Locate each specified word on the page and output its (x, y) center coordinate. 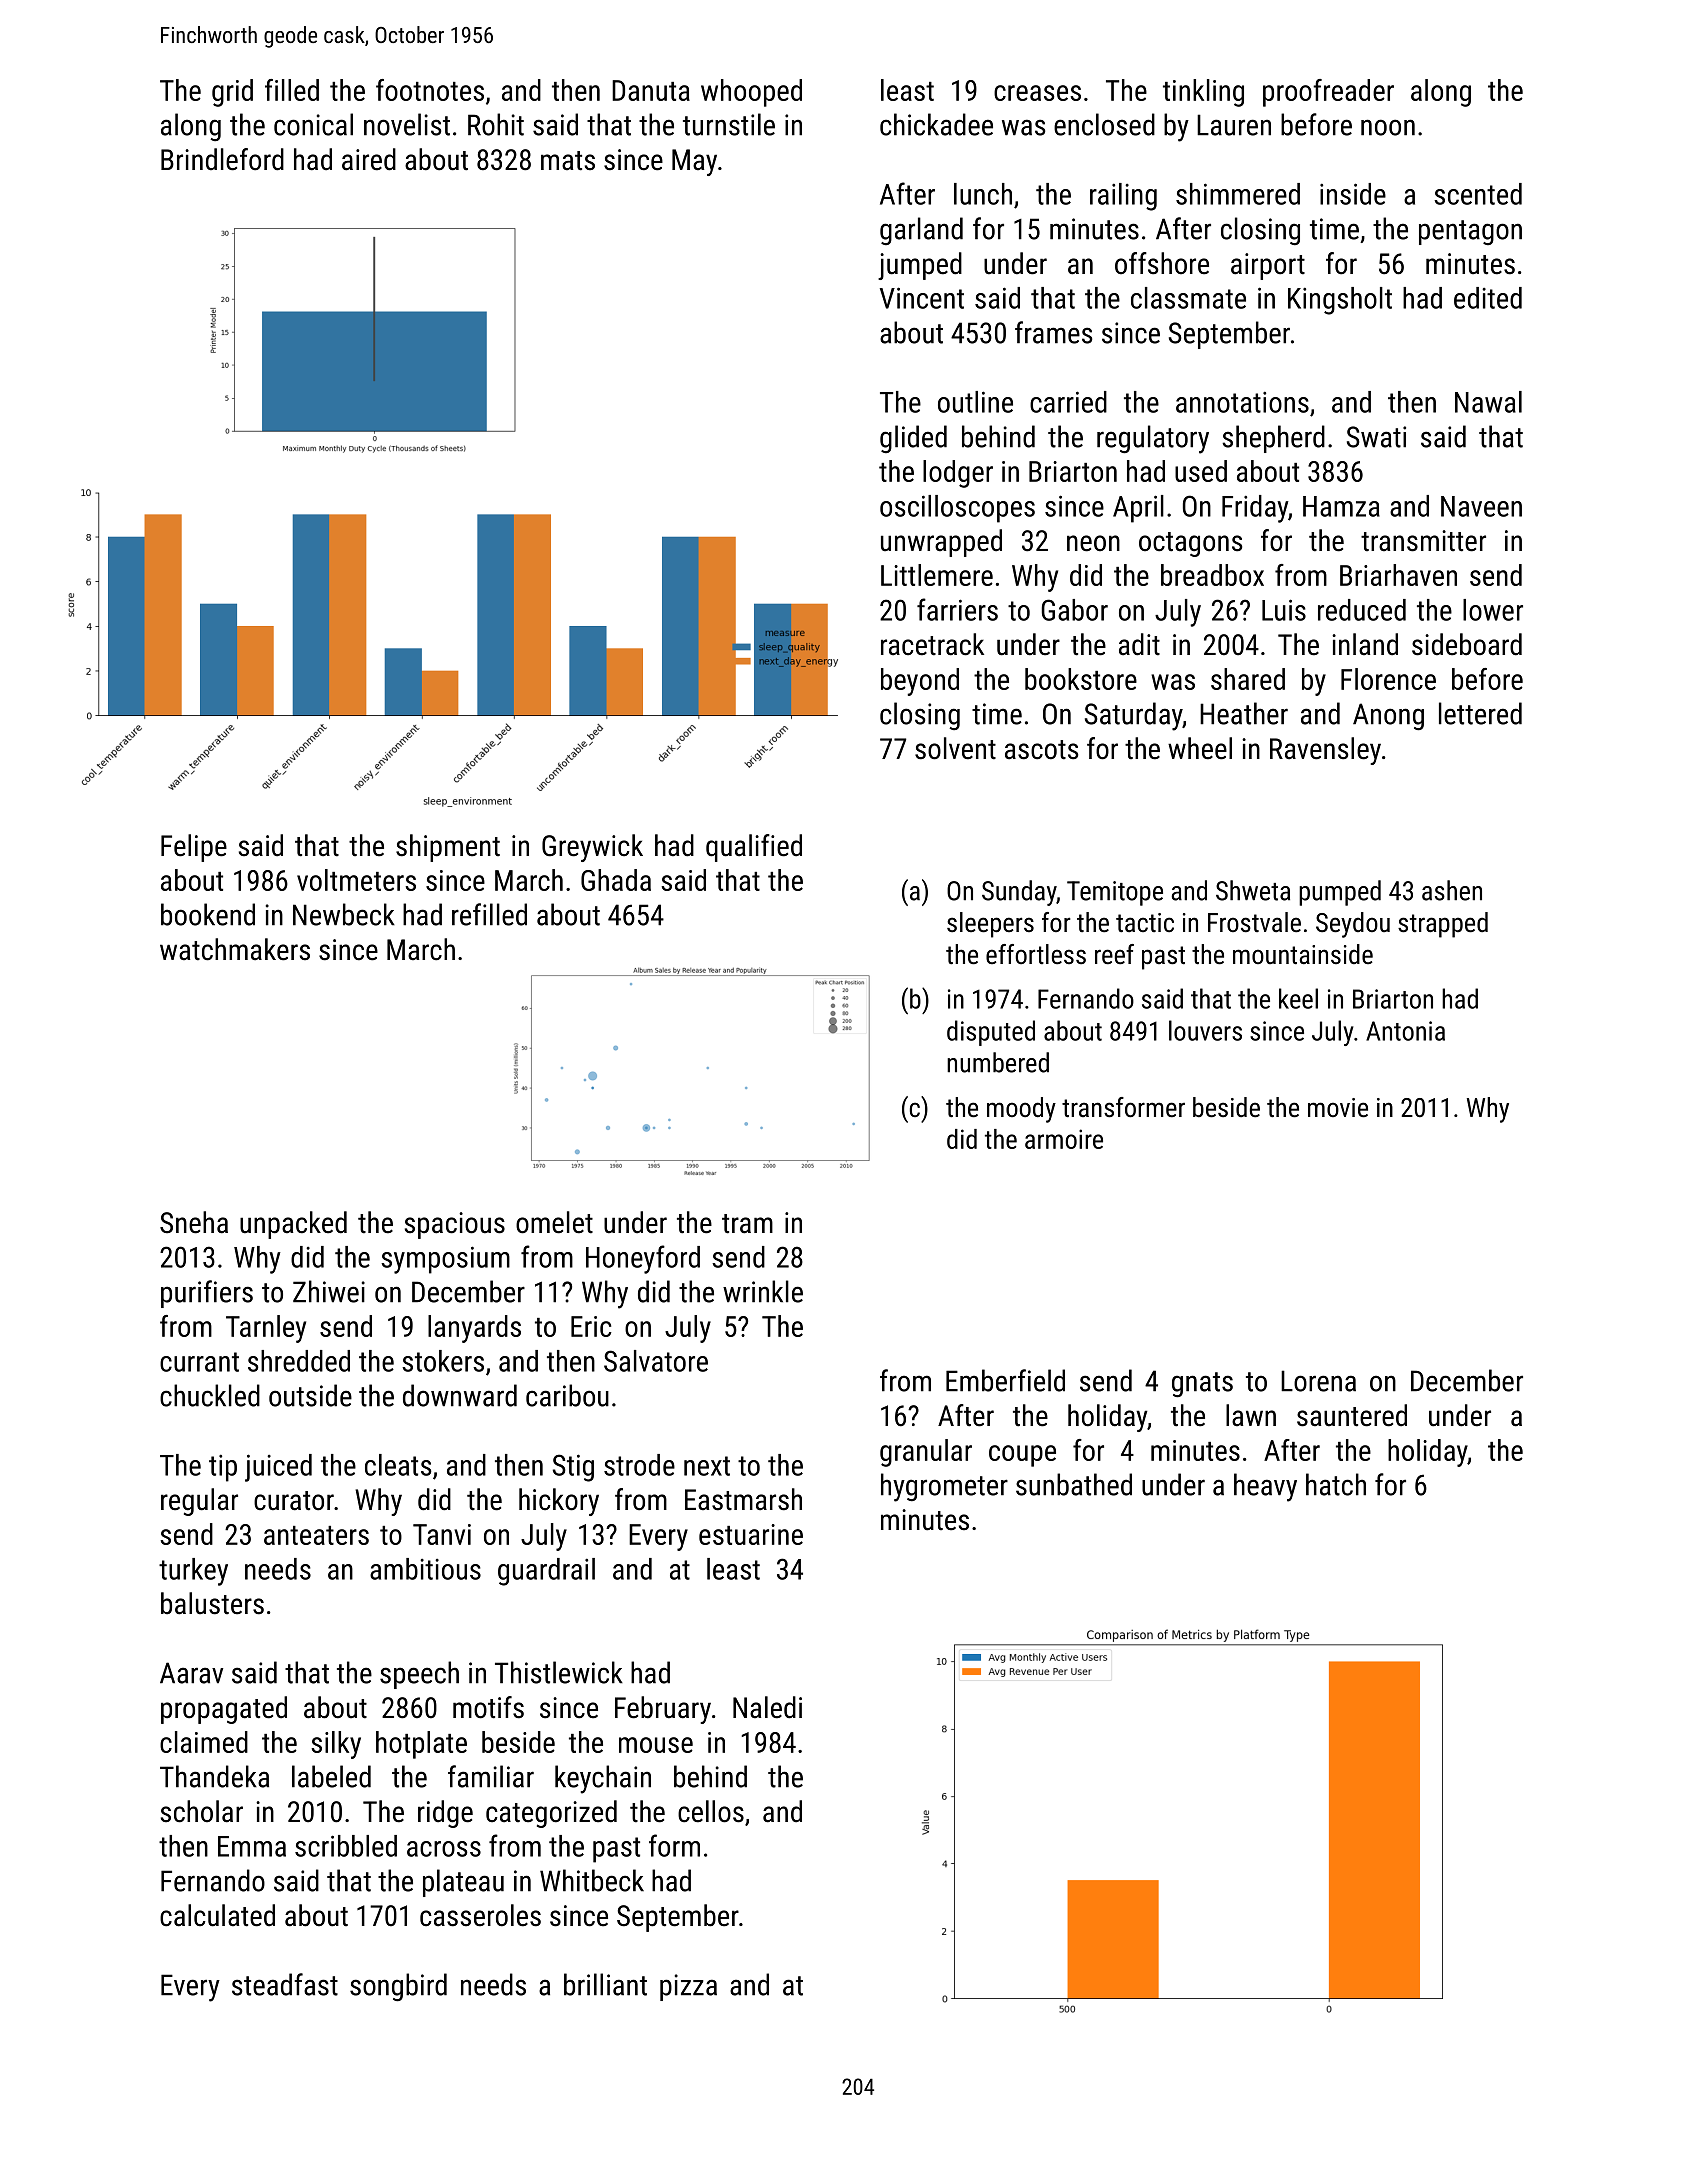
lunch (983, 194)
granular (926, 1453)
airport (1268, 266)
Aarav (191, 1673)
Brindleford (222, 159)
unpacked (293, 1225)
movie (1338, 1108)
